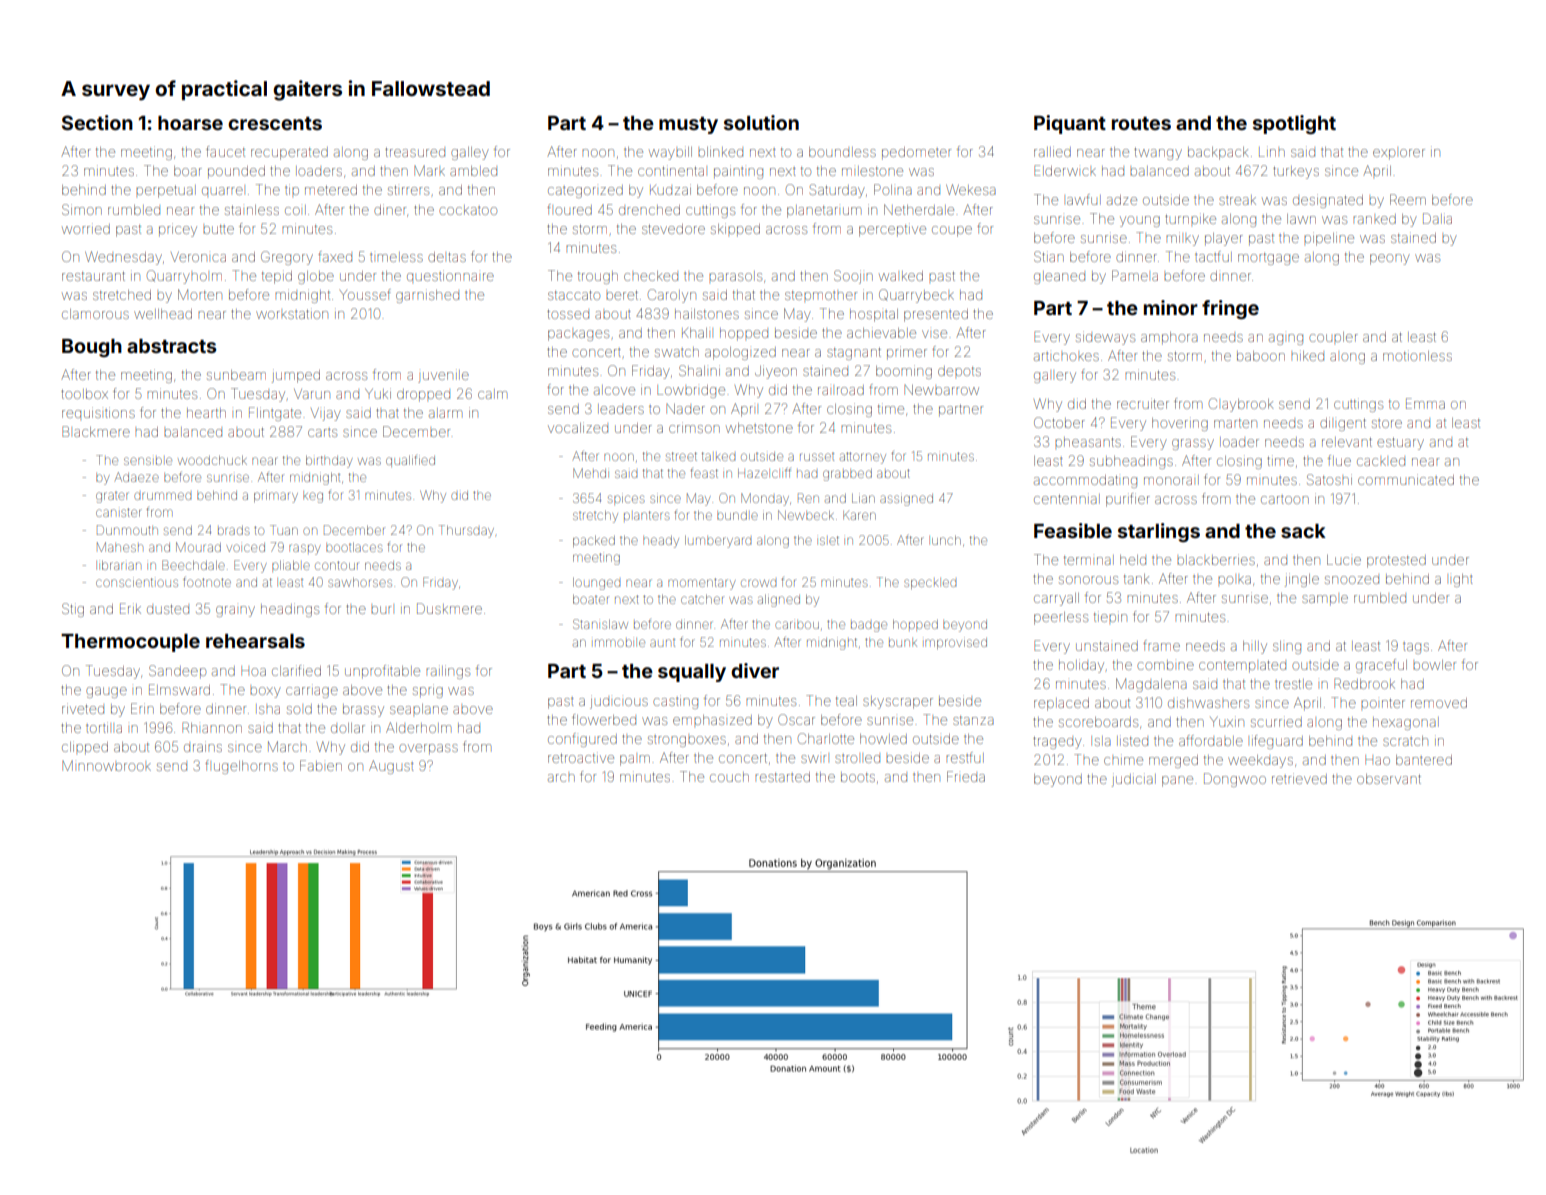 The width and height of the screenshot is (1546, 1195). I want to click on couch, so click(729, 777).
